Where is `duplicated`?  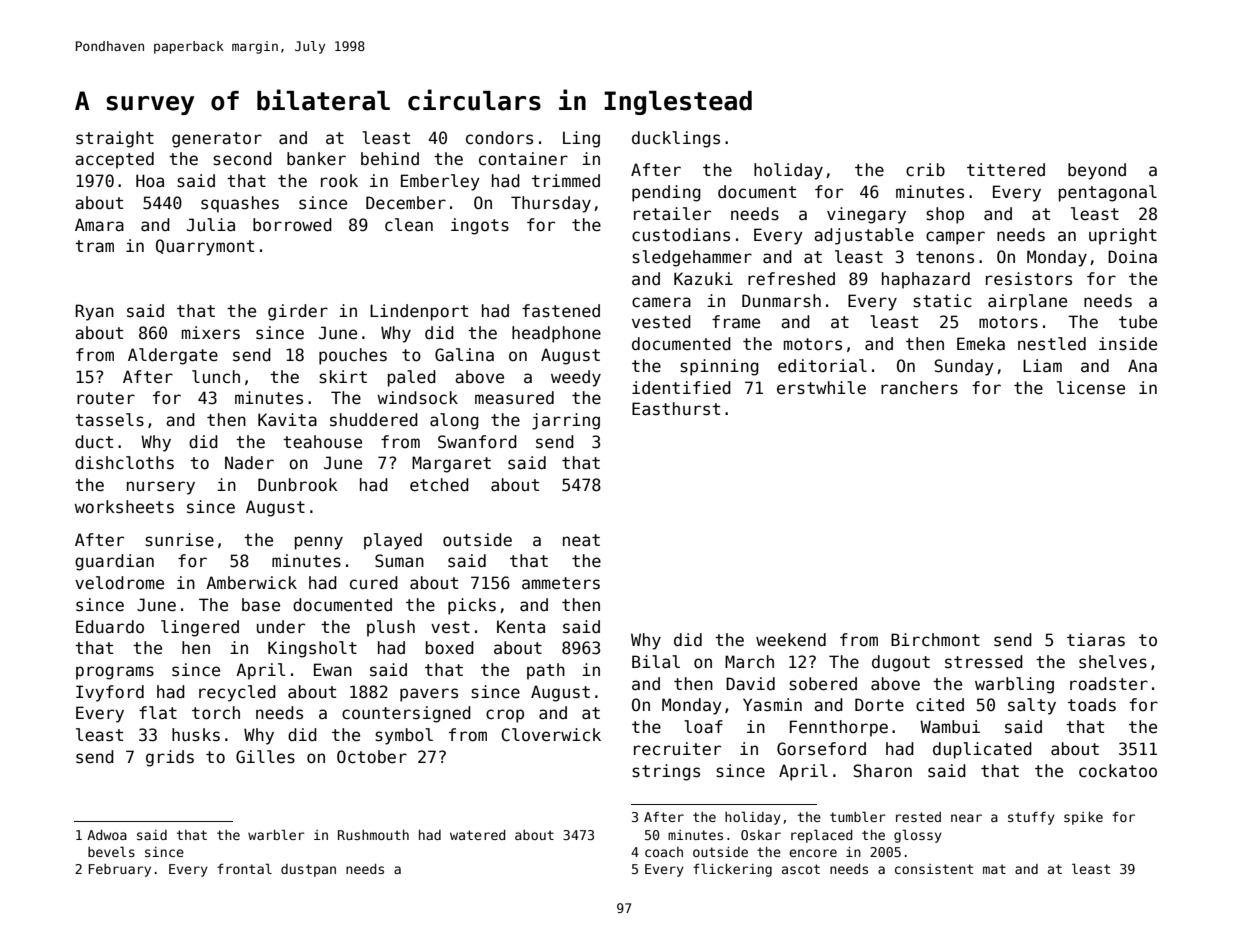
duplicated is located at coordinates (982, 750).
